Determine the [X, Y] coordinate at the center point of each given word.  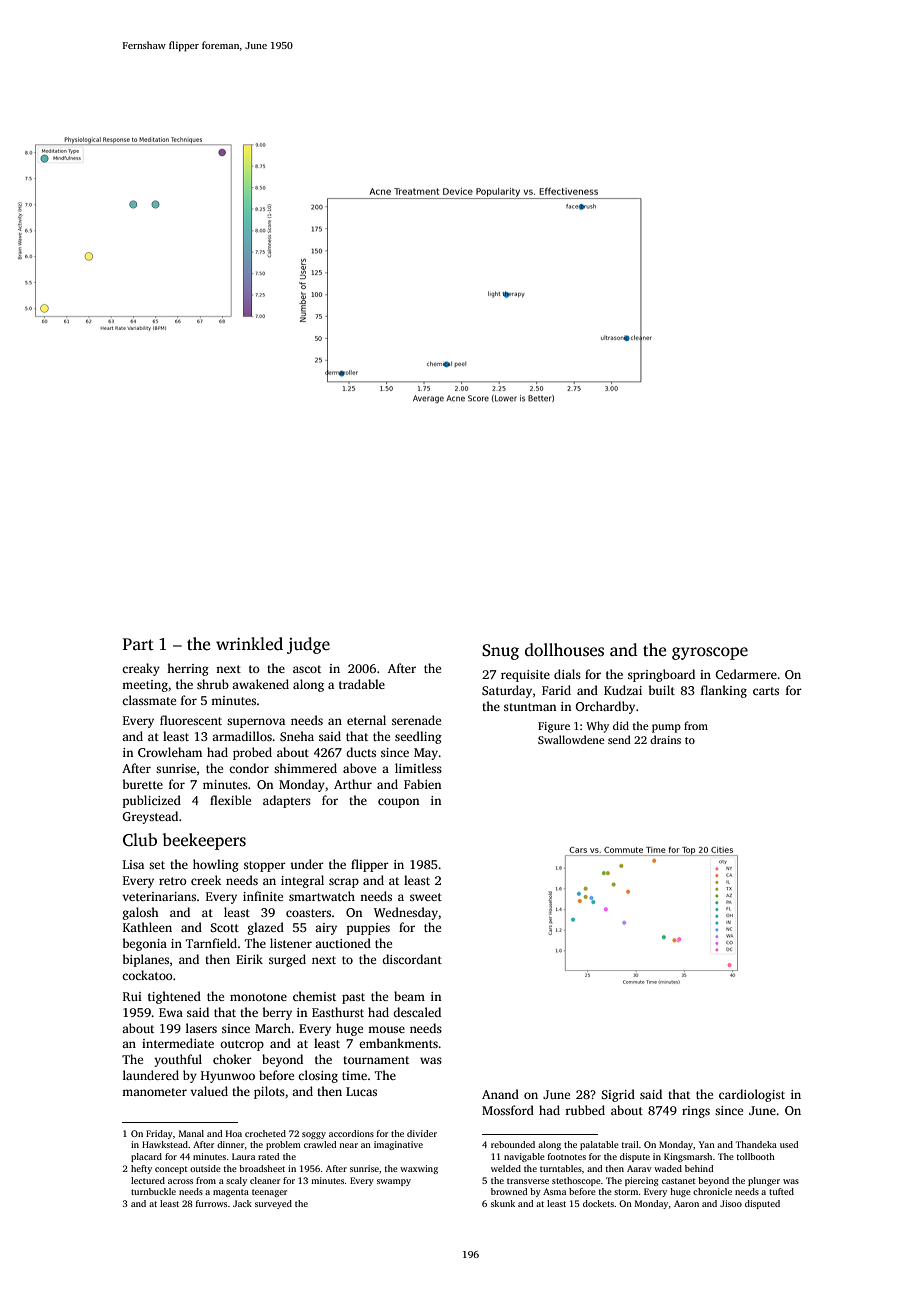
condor [249, 768]
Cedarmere [746, 674]
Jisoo [731, 1203]
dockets [598, 1203]
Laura [243, 1156]
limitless [418, 768]
